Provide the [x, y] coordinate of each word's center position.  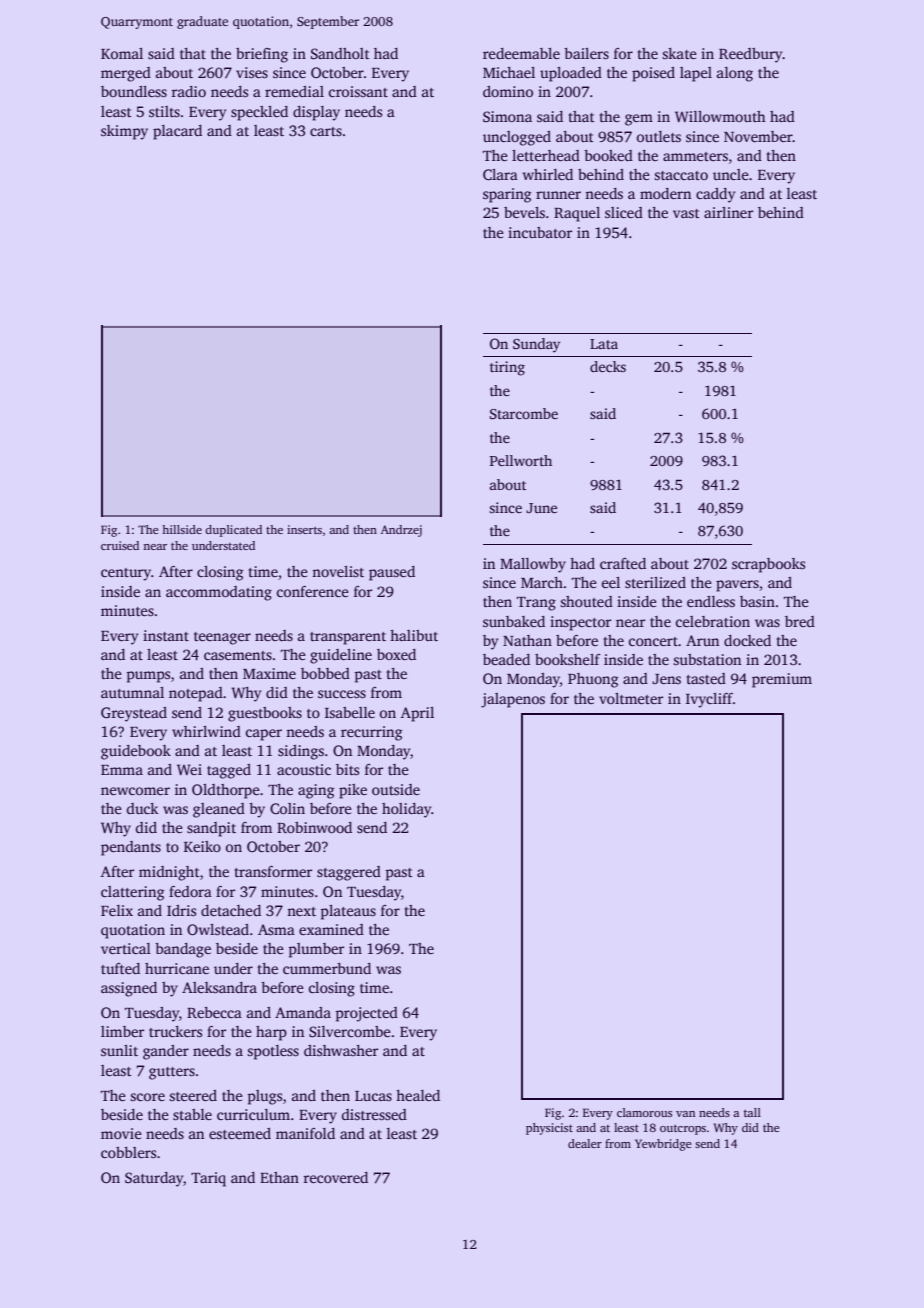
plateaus [348, 912]
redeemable [521, 53]
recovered [335, 1177]
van [685, 1114]
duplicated [233, 531]
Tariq [208, 1179]
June [541, 508]
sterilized [655, 582]
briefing [262, 55]
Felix [117, 910]
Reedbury [751, 55]
